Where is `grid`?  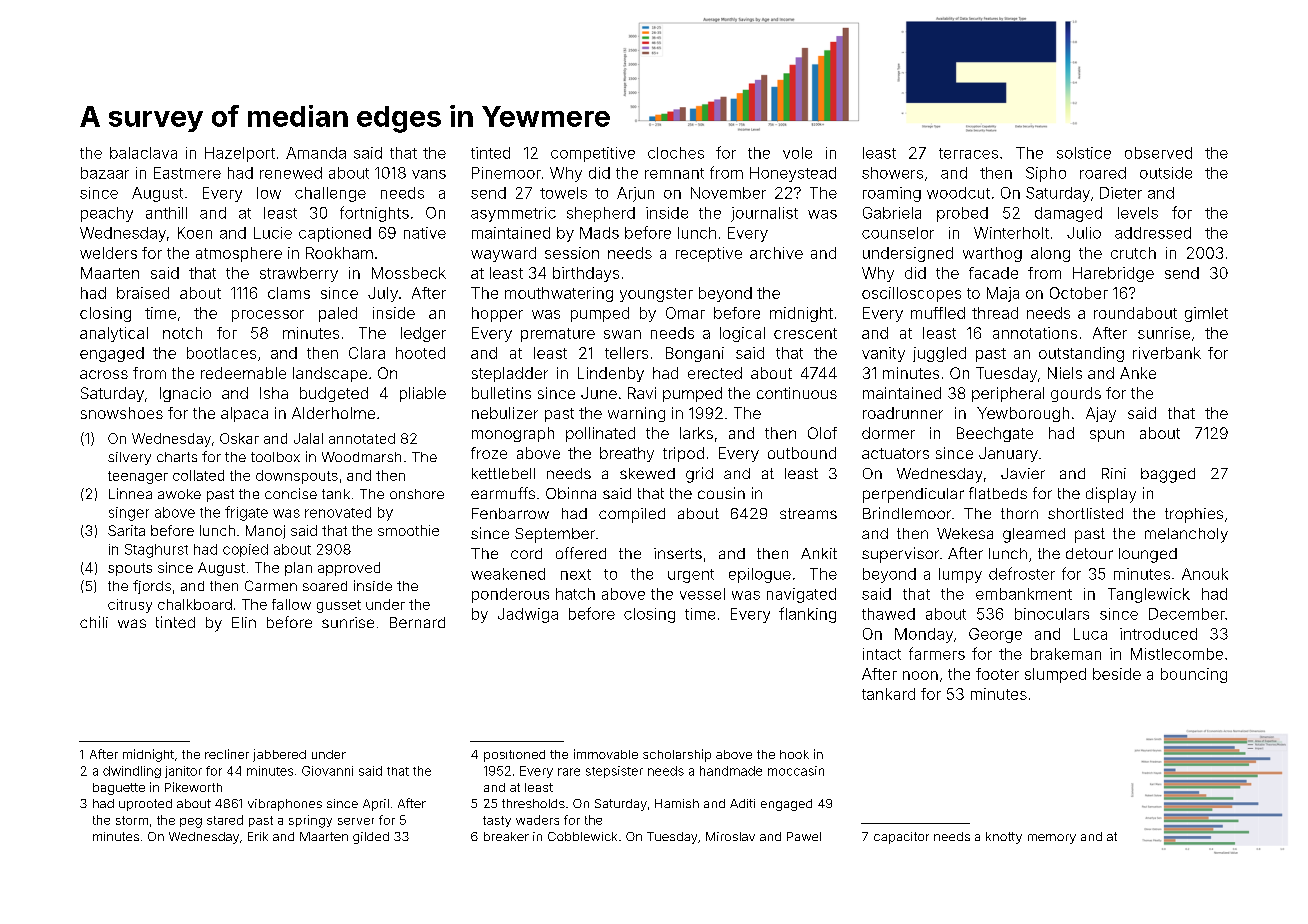
grid is located at coordinates (699, 475).
